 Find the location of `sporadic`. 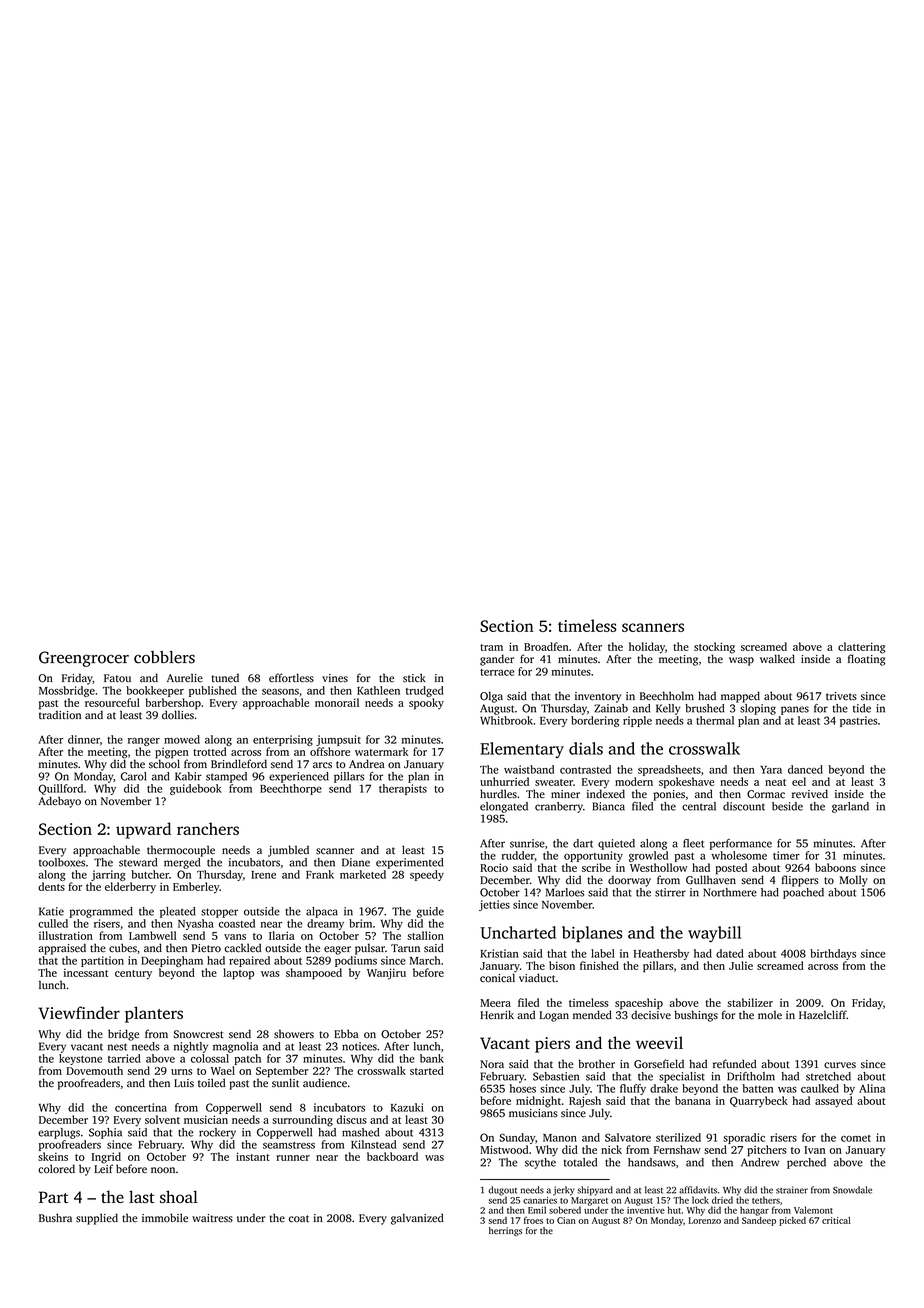

sporadic is located at coordinates (744, 1138).
